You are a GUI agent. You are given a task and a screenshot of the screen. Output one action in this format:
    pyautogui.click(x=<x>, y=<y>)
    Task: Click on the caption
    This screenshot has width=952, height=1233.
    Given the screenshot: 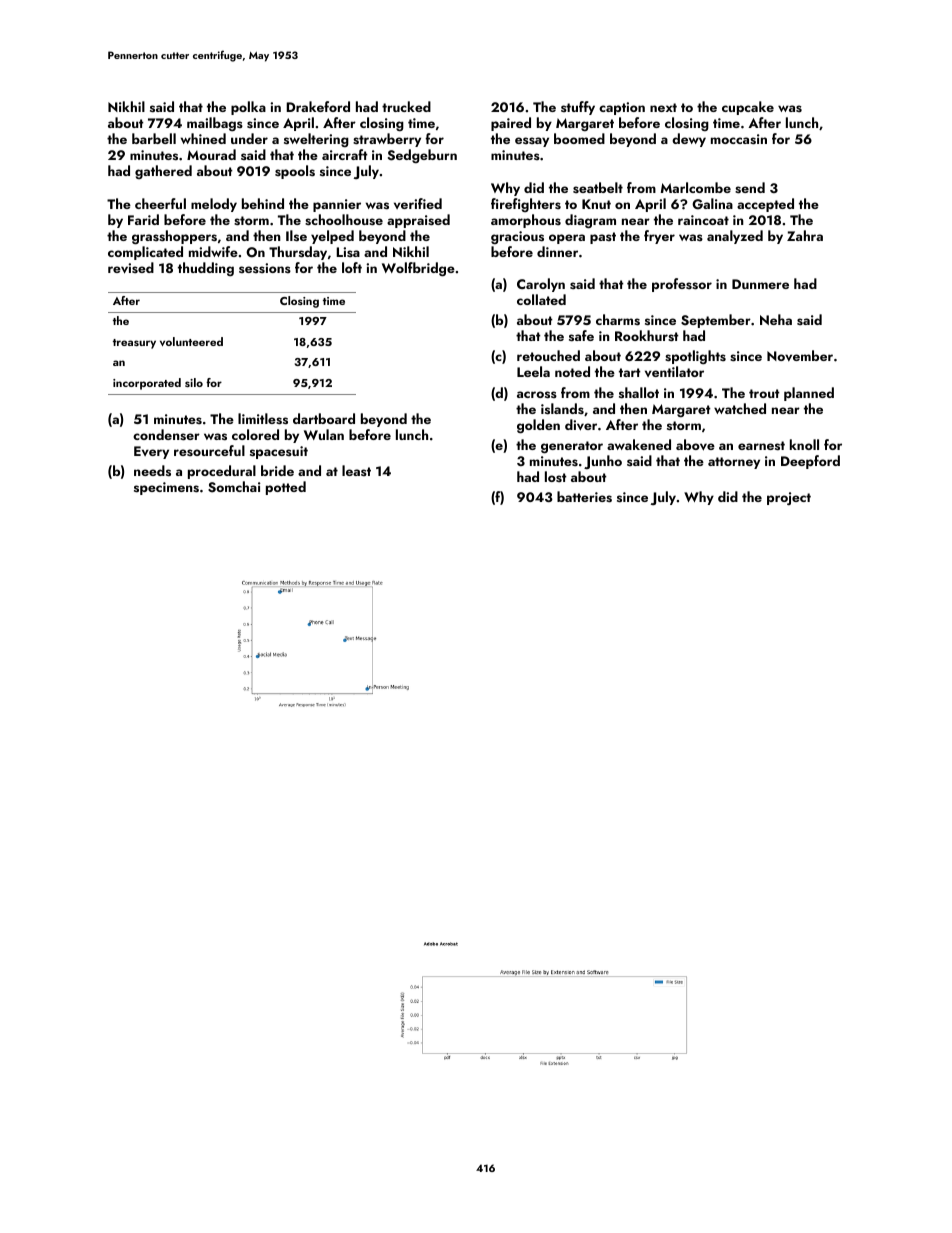 What is the action you would take?
    pyautogui.click(x=622, y=108)
